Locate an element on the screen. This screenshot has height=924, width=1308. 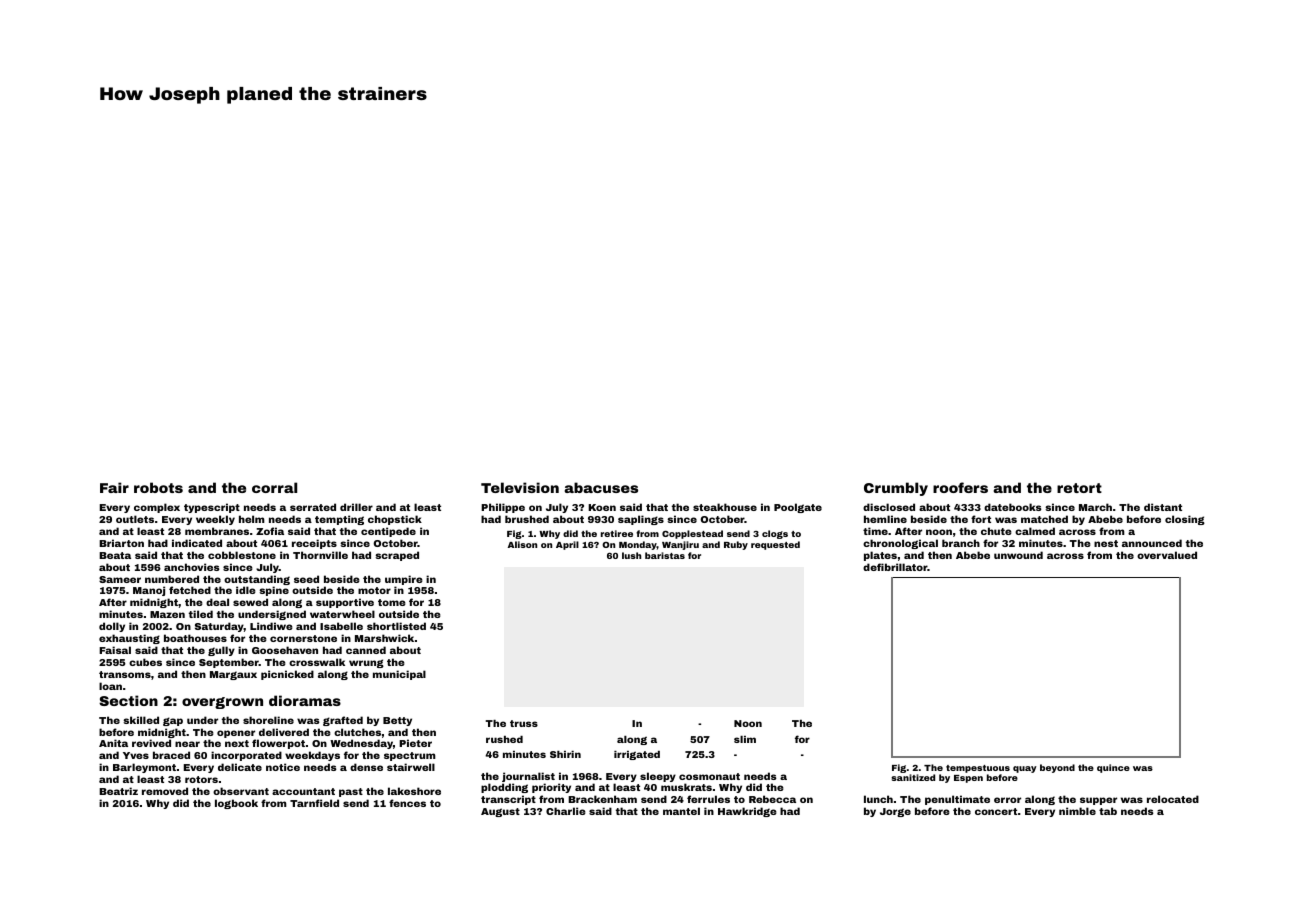
clutches is located at coordinates (357, 732).
